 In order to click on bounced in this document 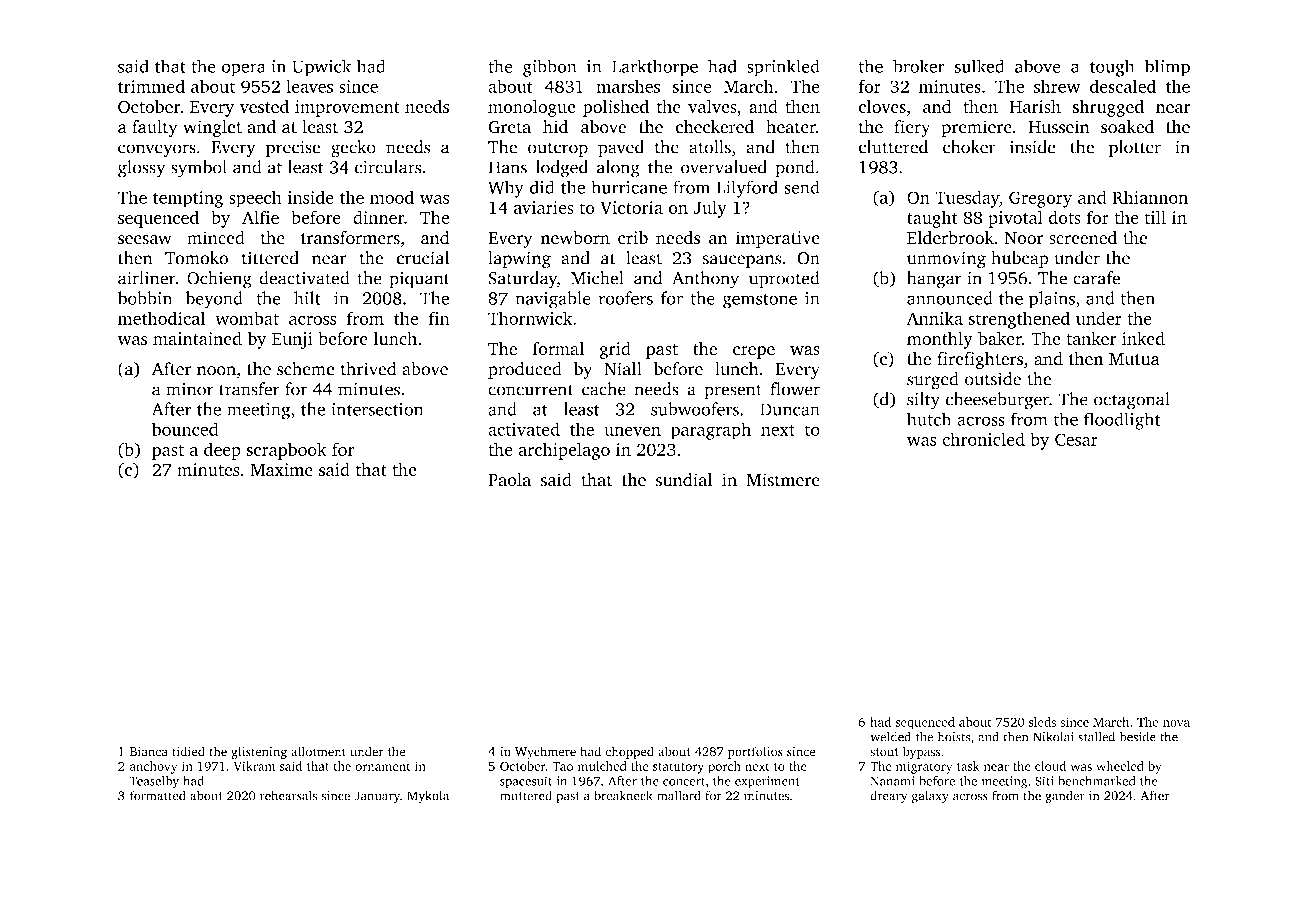, I will do `click(185, 429)`.
